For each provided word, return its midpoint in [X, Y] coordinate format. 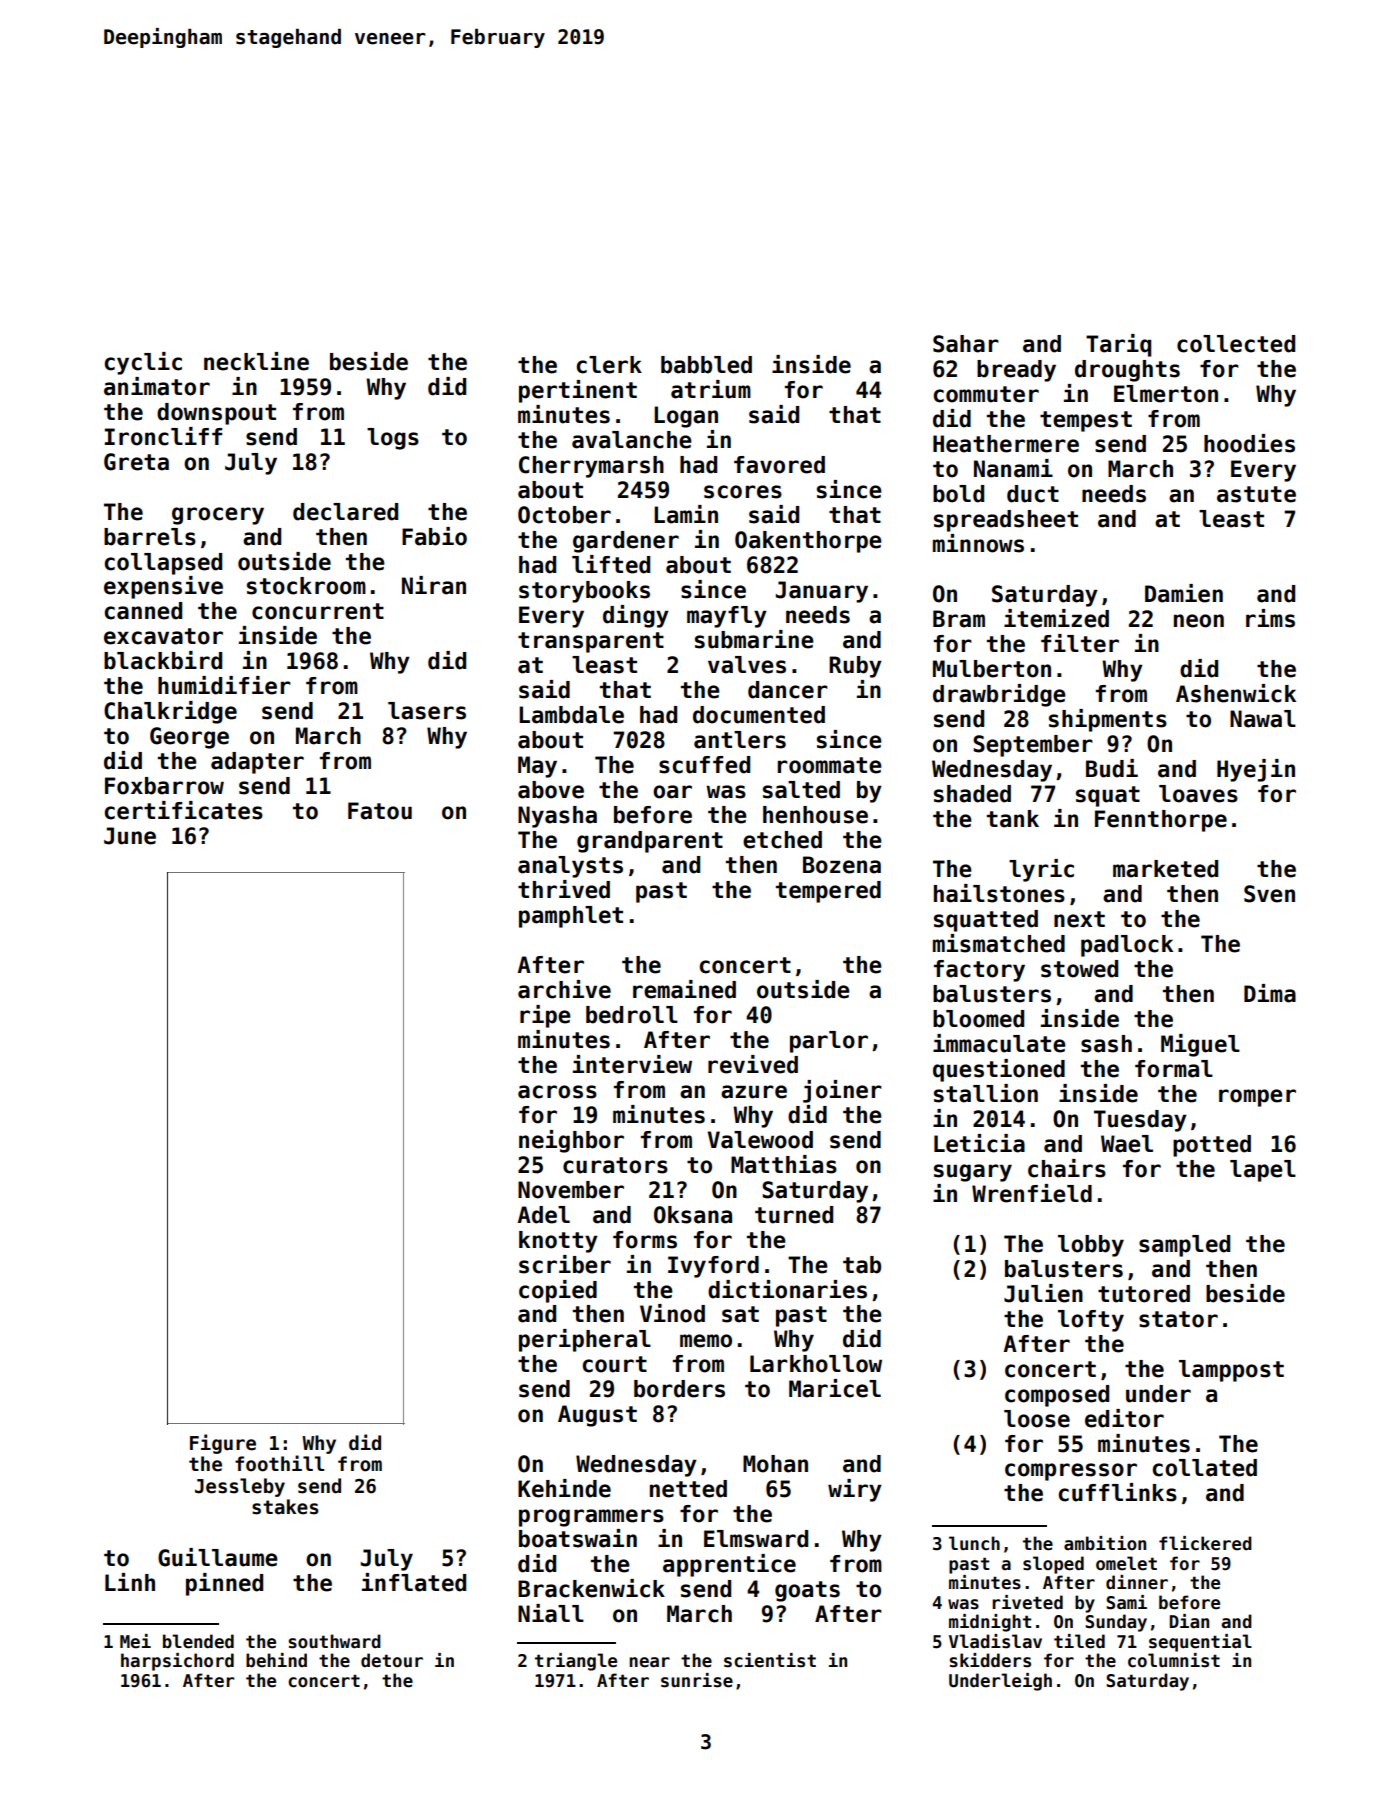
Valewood [760, 1140]
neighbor [571, 1141]
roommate [829, 765]
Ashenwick [1236, 693]
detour [392, 1660]
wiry [855, 1490]
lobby [1091, 1246]
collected [1236, 344]
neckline [256, 361]
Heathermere [1006, 444]
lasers [427, 711]
